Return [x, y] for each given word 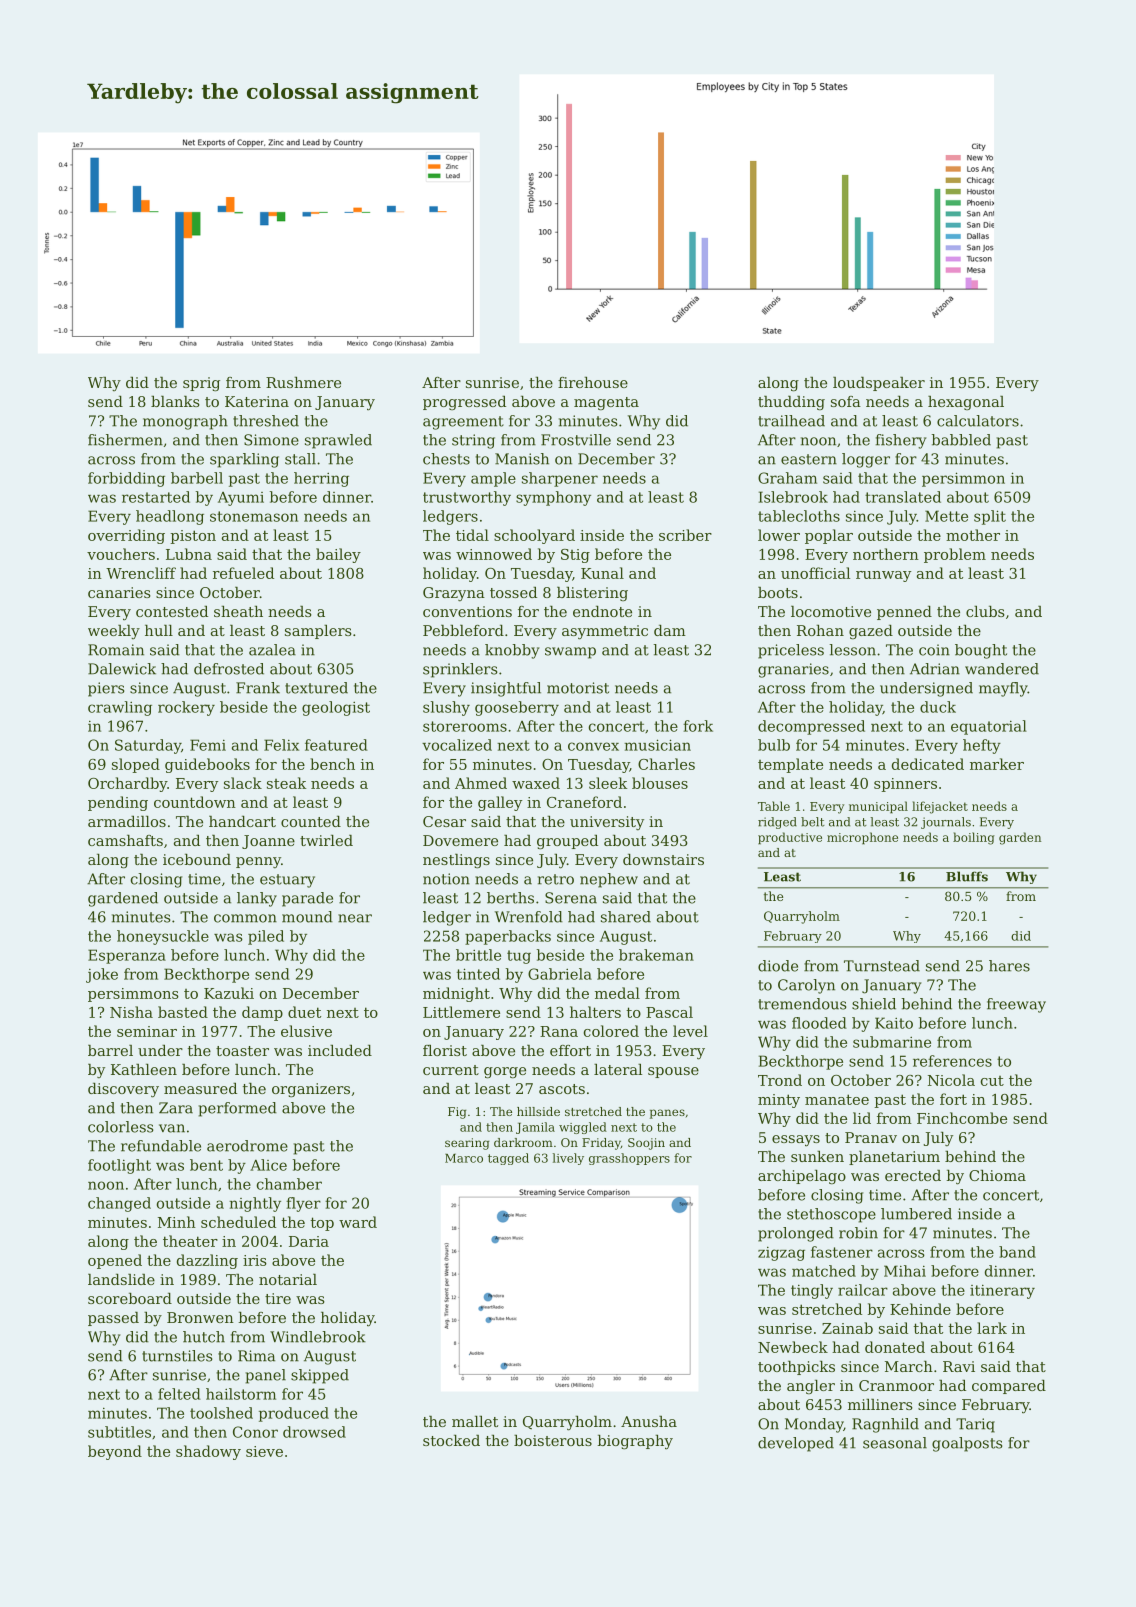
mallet [475, 1421]
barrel [110, 1050]
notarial [288, 1279]
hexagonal [966, 403]
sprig [201, 384]
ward [358, 1222]
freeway [1016, 1005]
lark [992, 1328]
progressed [464, 403]
